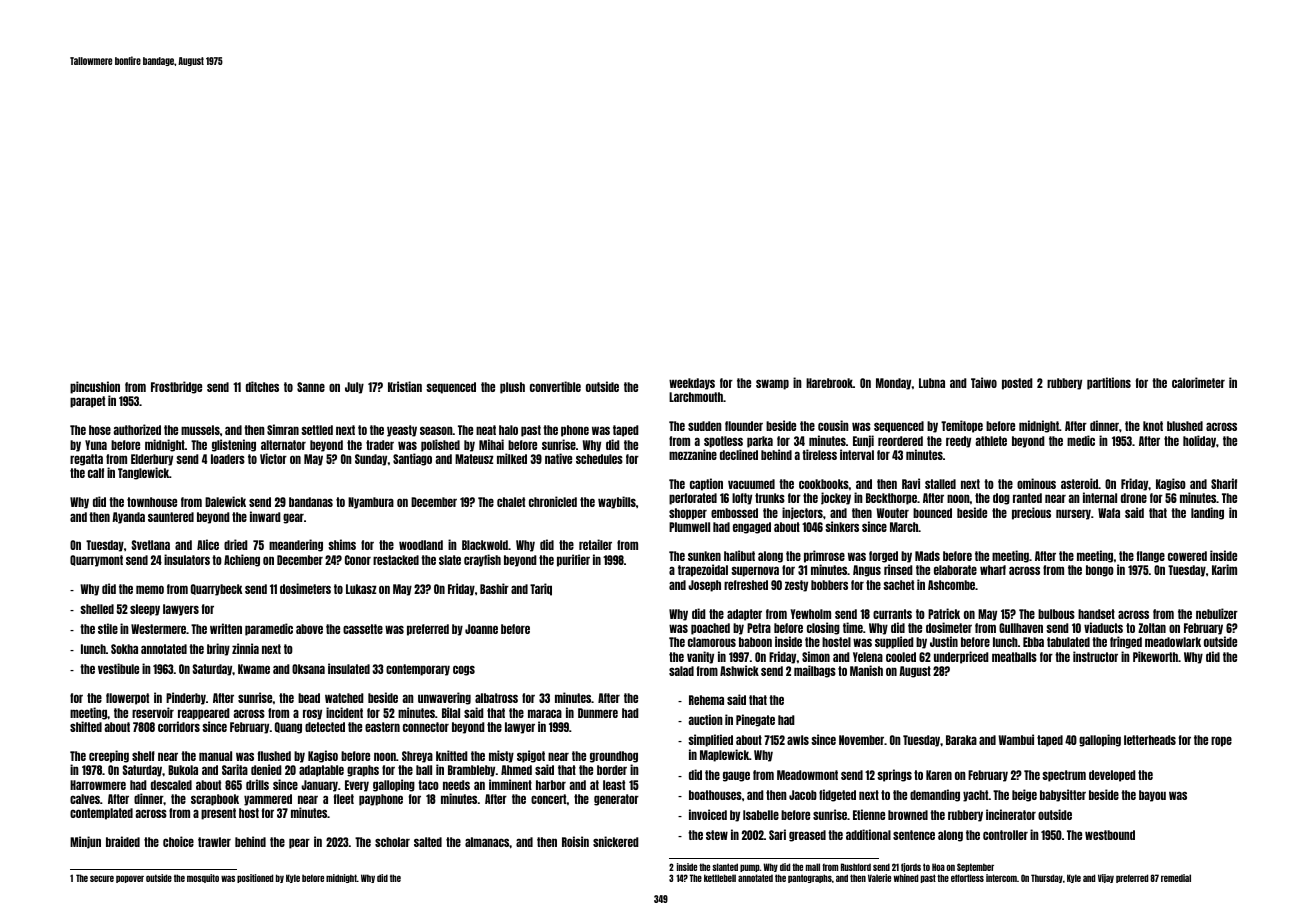  Describe the element at coordinates (1198, 382) in the screenshot. I see `calorimeter` at that location.
